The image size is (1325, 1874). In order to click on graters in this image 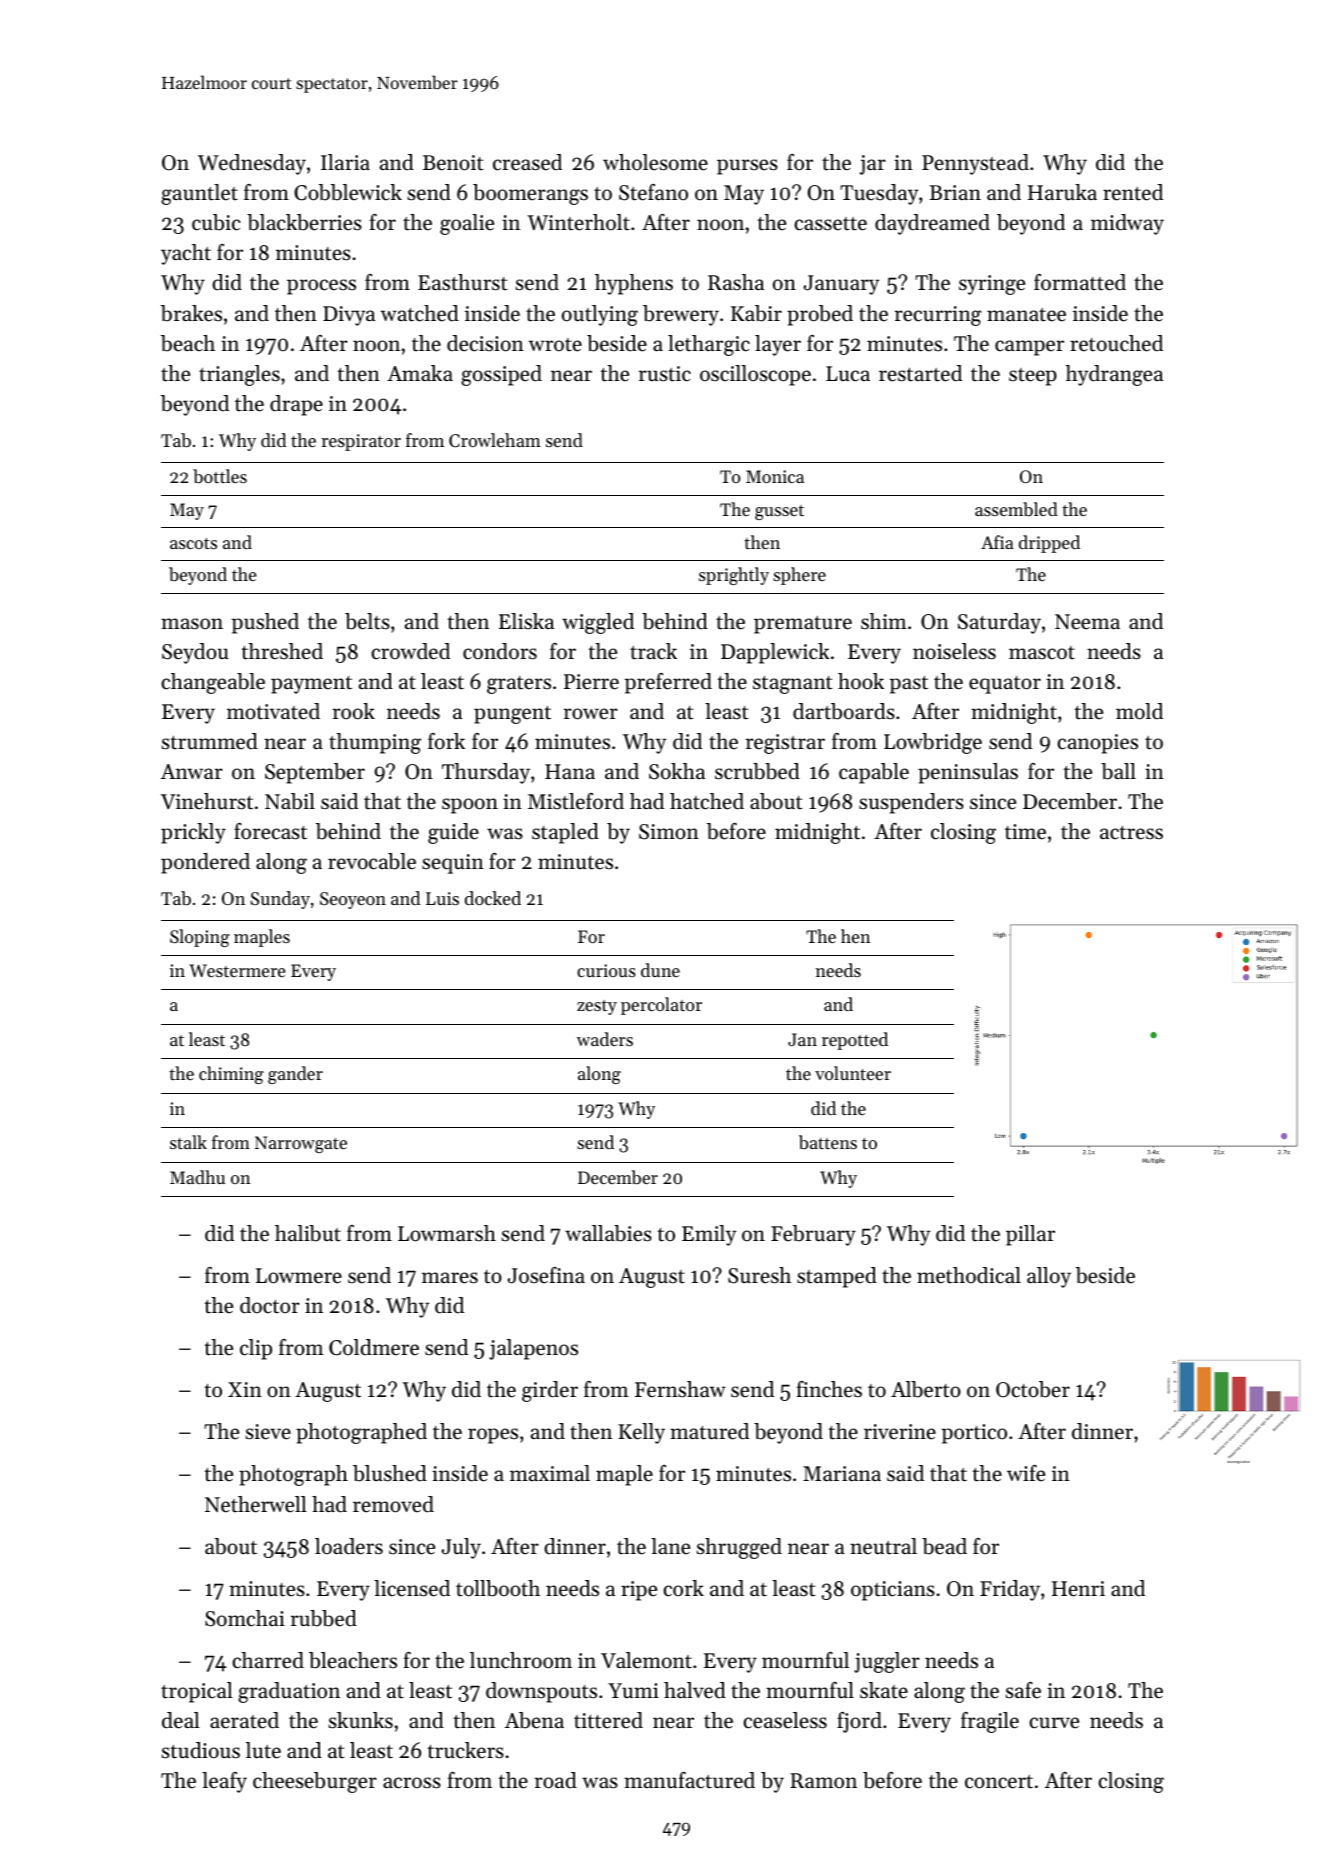, I will do `click(519, 685)`.
